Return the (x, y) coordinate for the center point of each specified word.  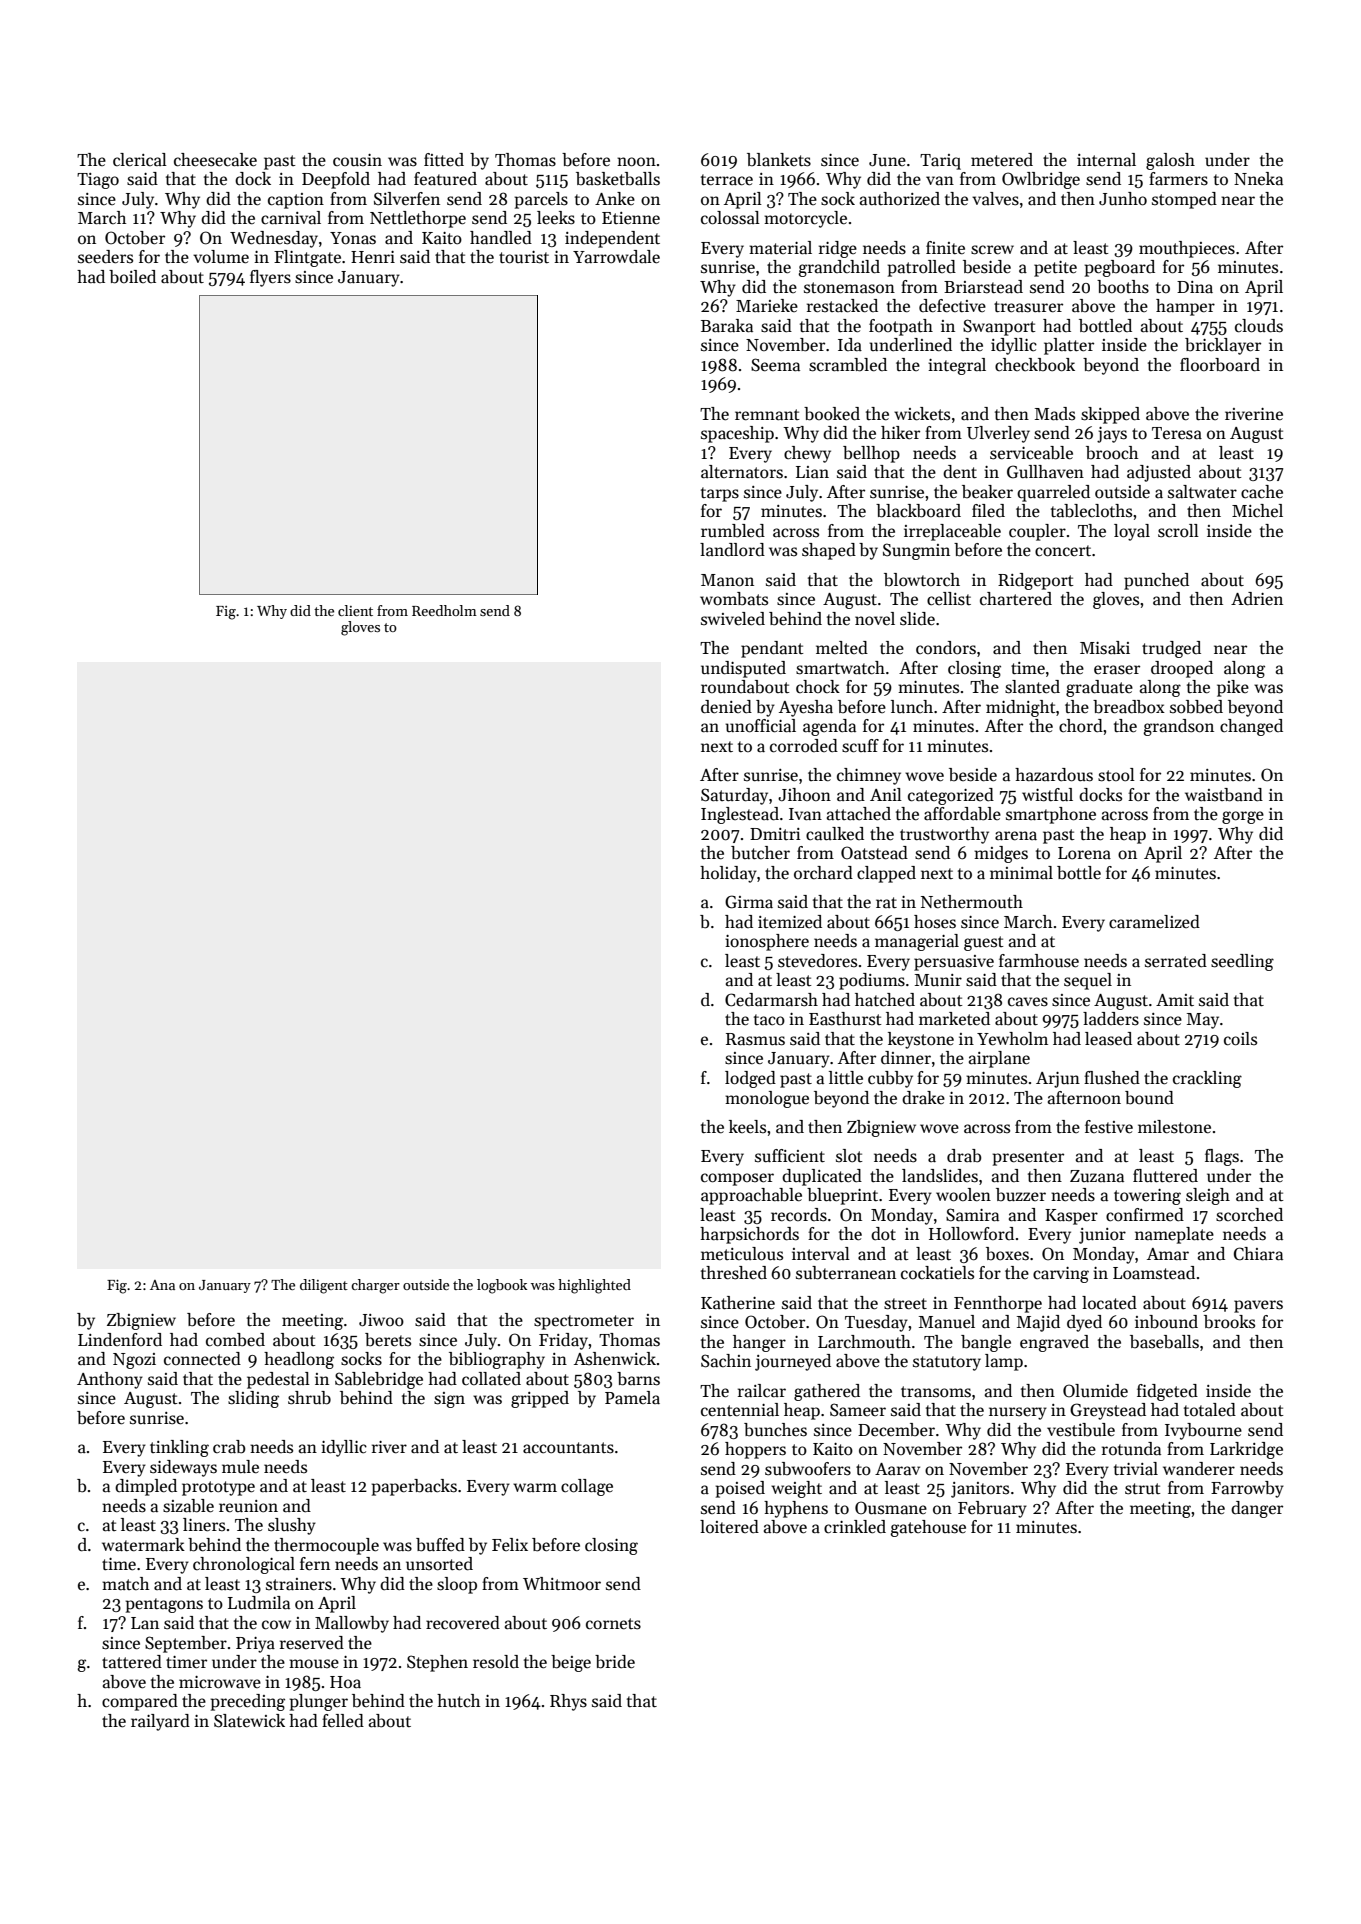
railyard (160, 1722)
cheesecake (215, 160)
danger (1257, 1509)
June (887, 160)
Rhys (568, 1702)
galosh (1170, 161)
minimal (1021, 872)
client (355, 610)
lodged (750, 1079)
